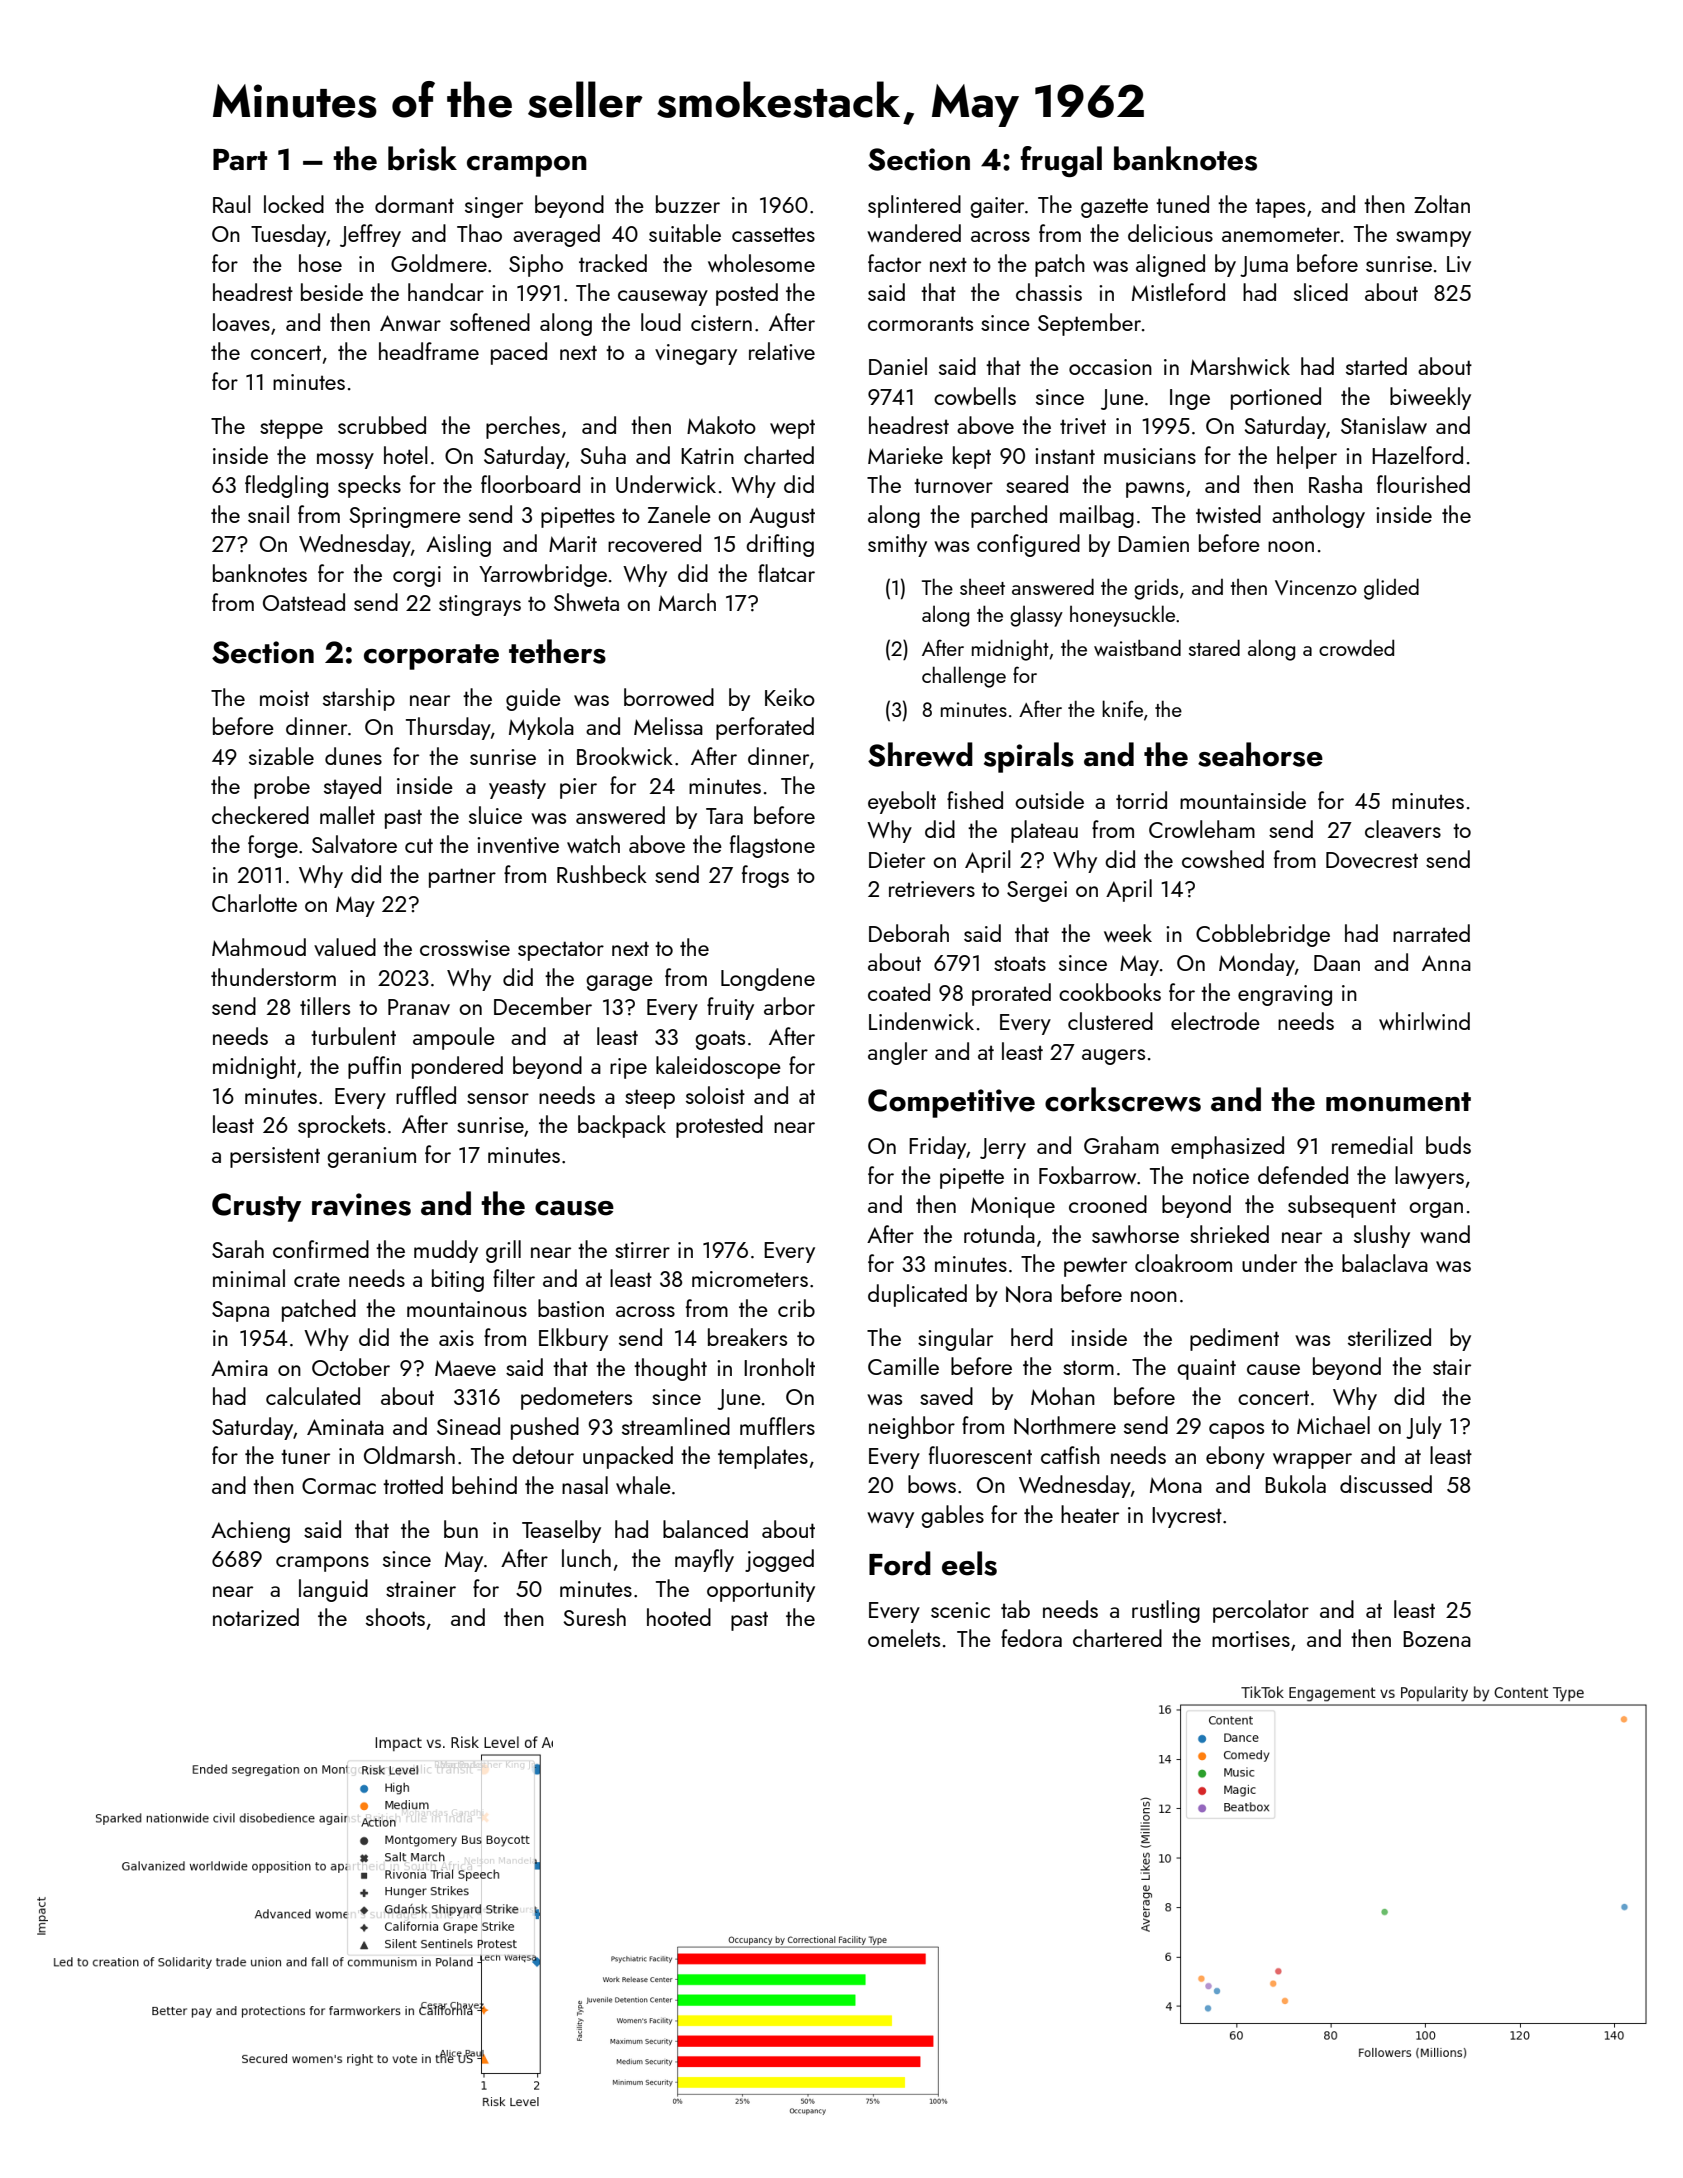 The image size is (1683, 2178). What do you see at coordinates (955, 1339) in the screenshot?
I see `singular` at bounding box center [955, 1339].
